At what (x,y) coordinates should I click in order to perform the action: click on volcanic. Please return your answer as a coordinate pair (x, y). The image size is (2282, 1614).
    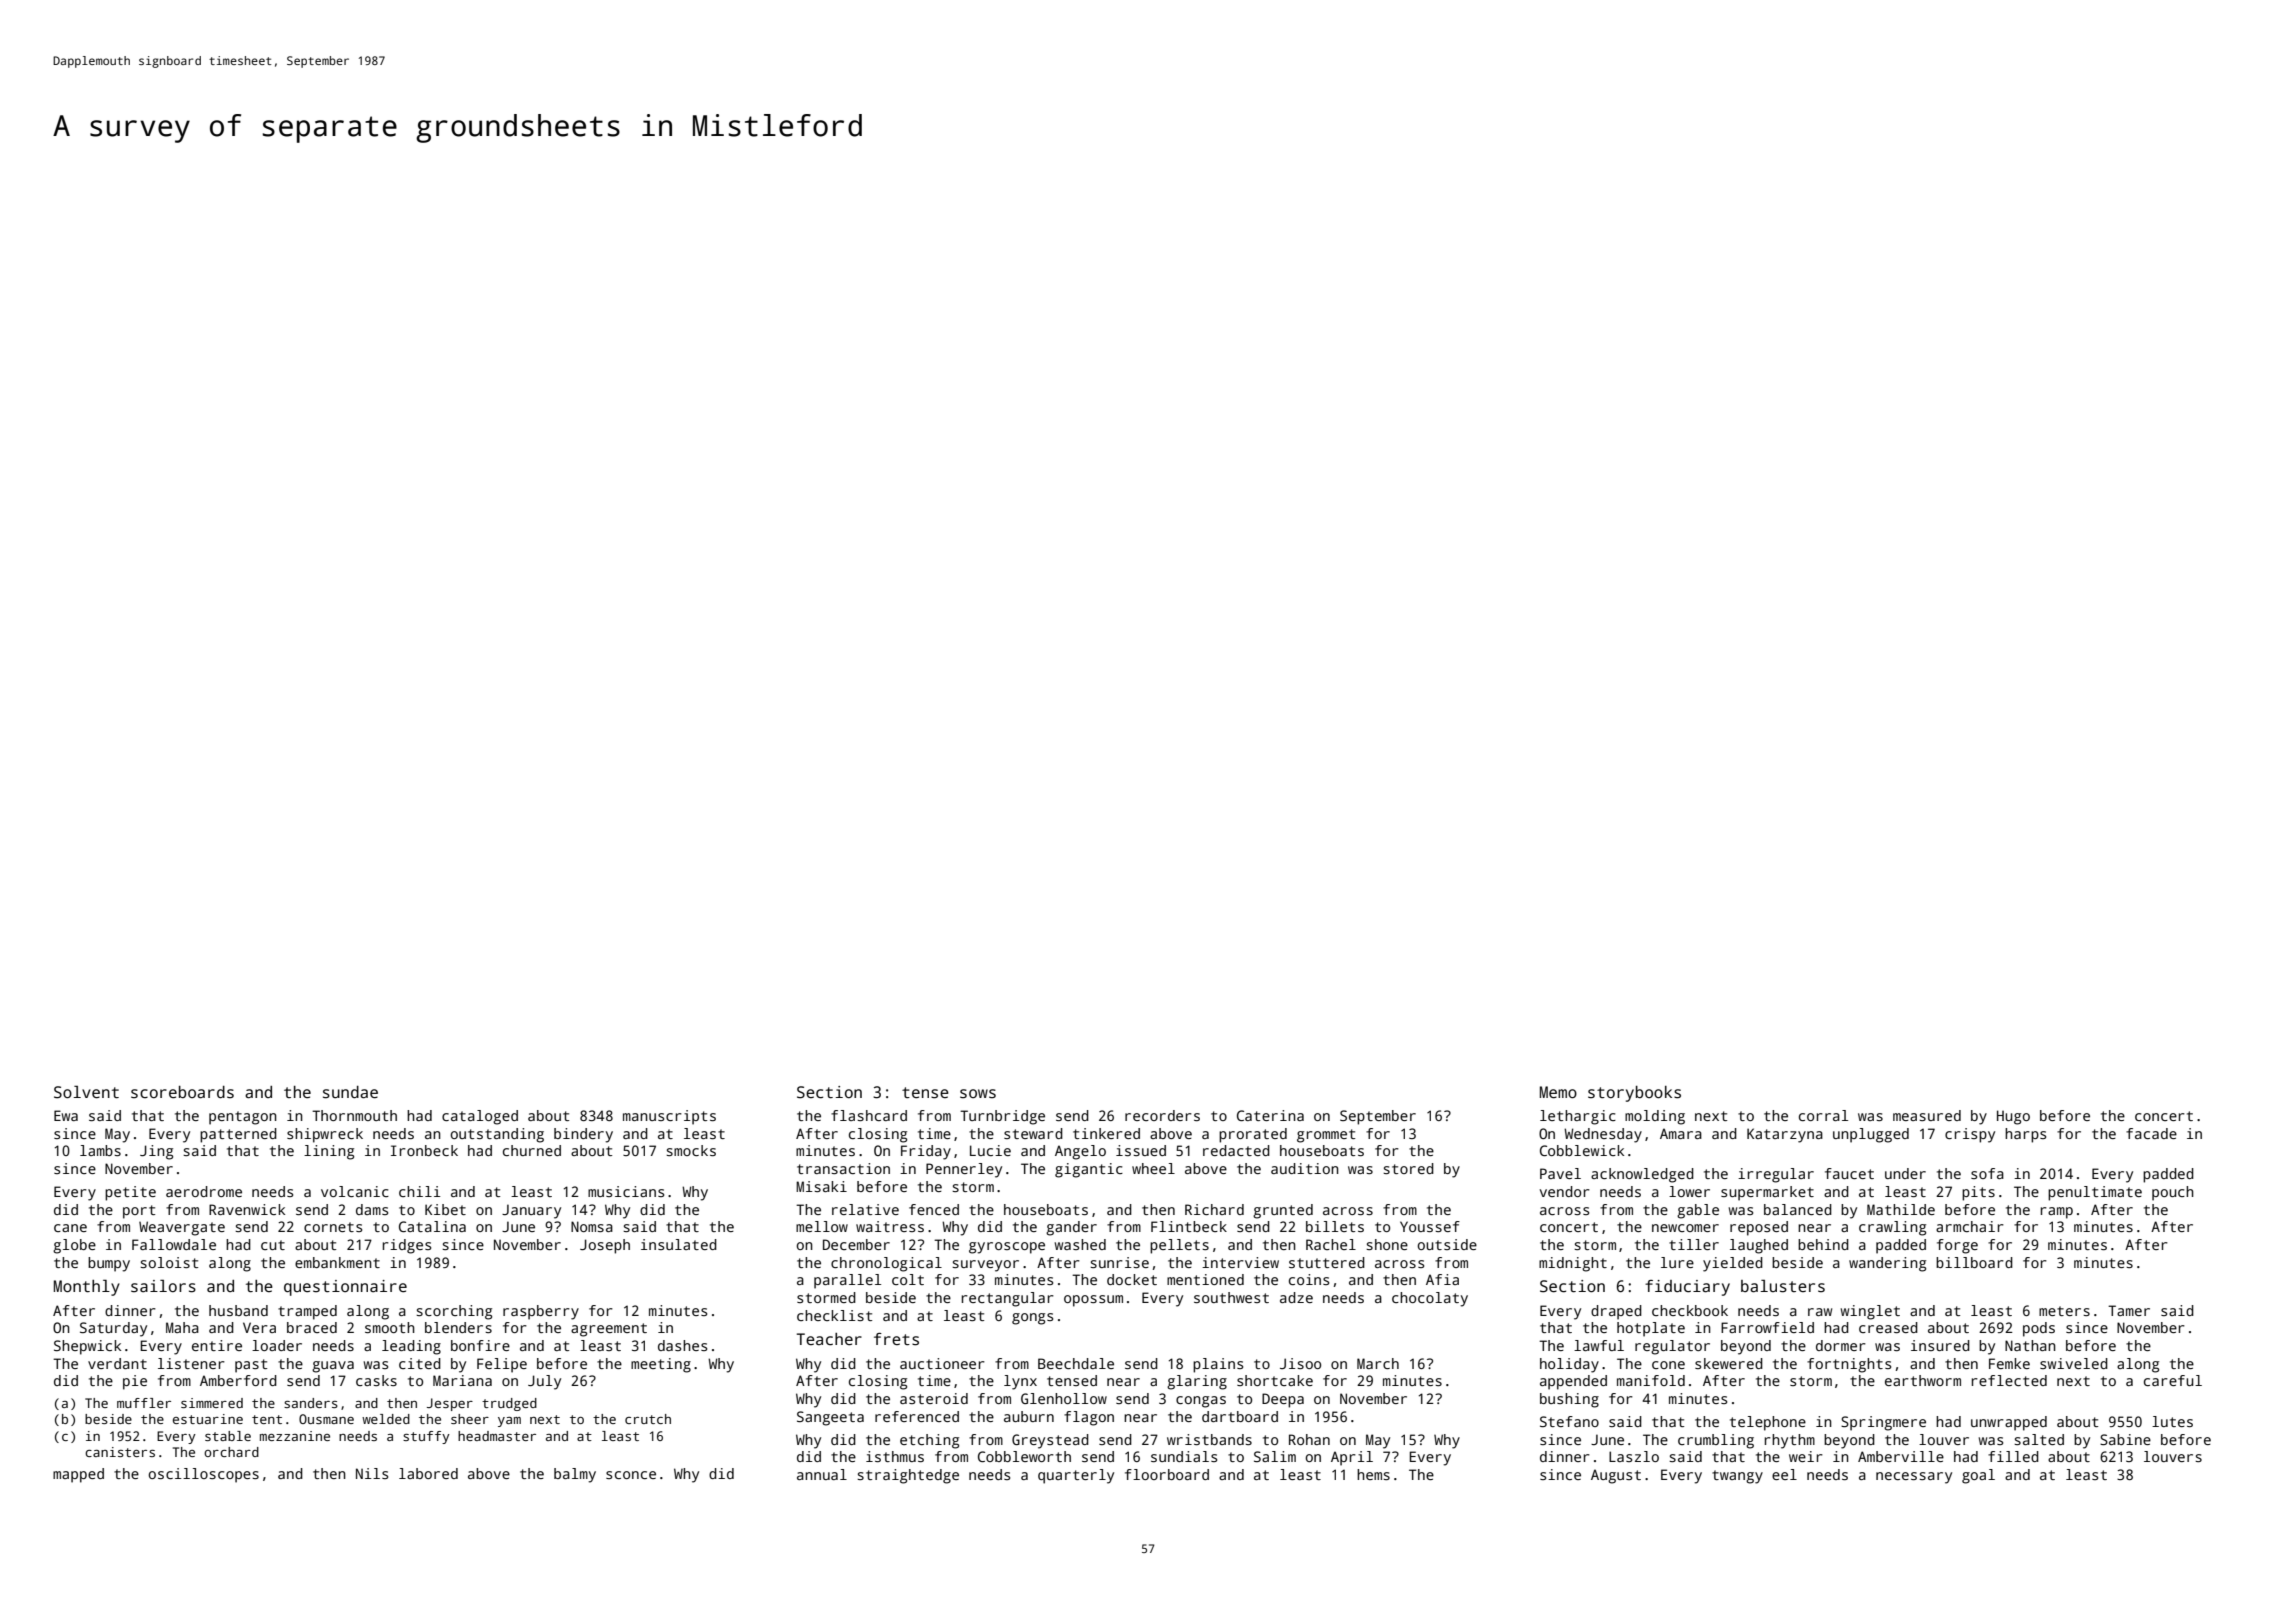
    Looking at the image, I should click on (355, 1191).
